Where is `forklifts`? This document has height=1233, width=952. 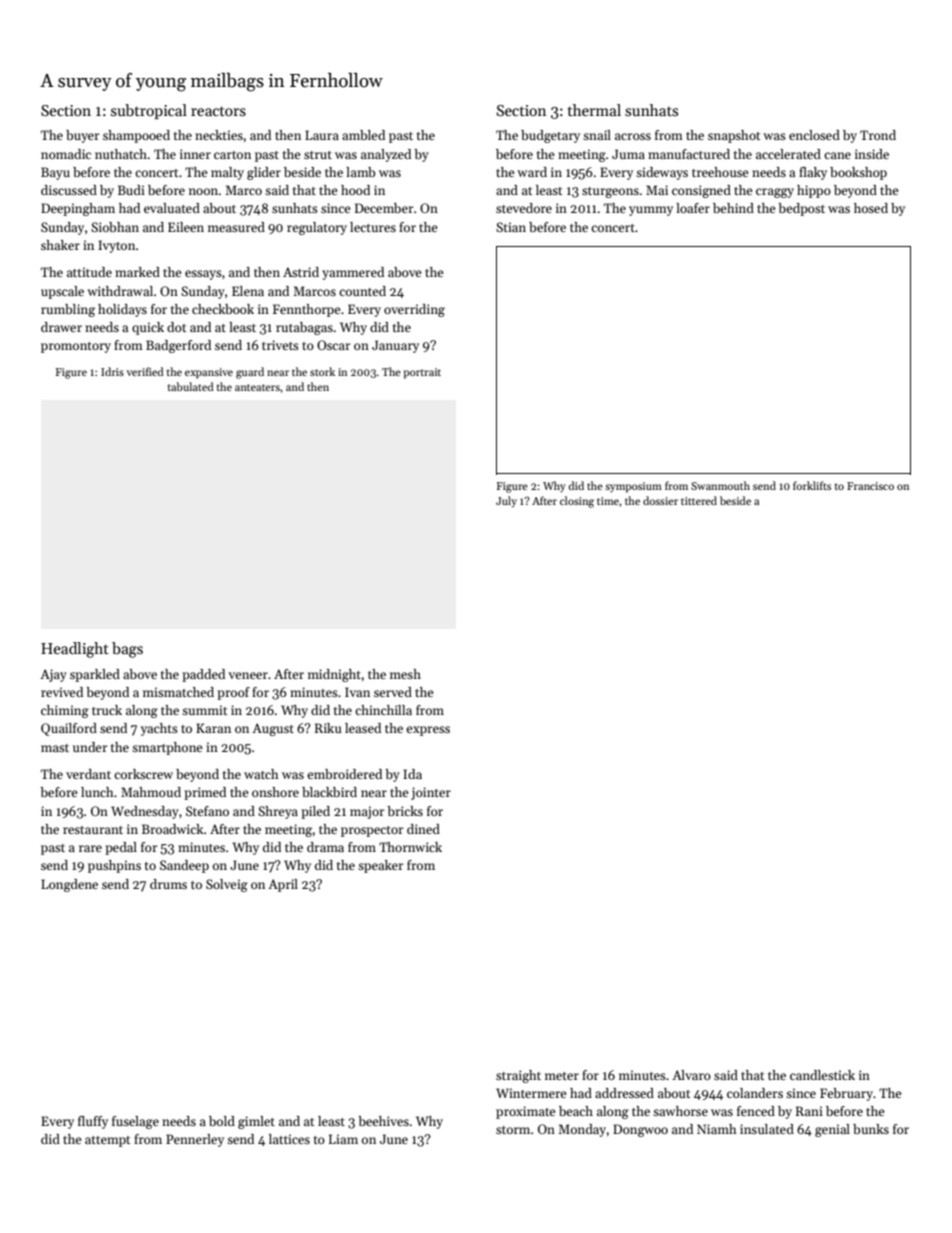 forklifts is located at coordinates (812, 485).
